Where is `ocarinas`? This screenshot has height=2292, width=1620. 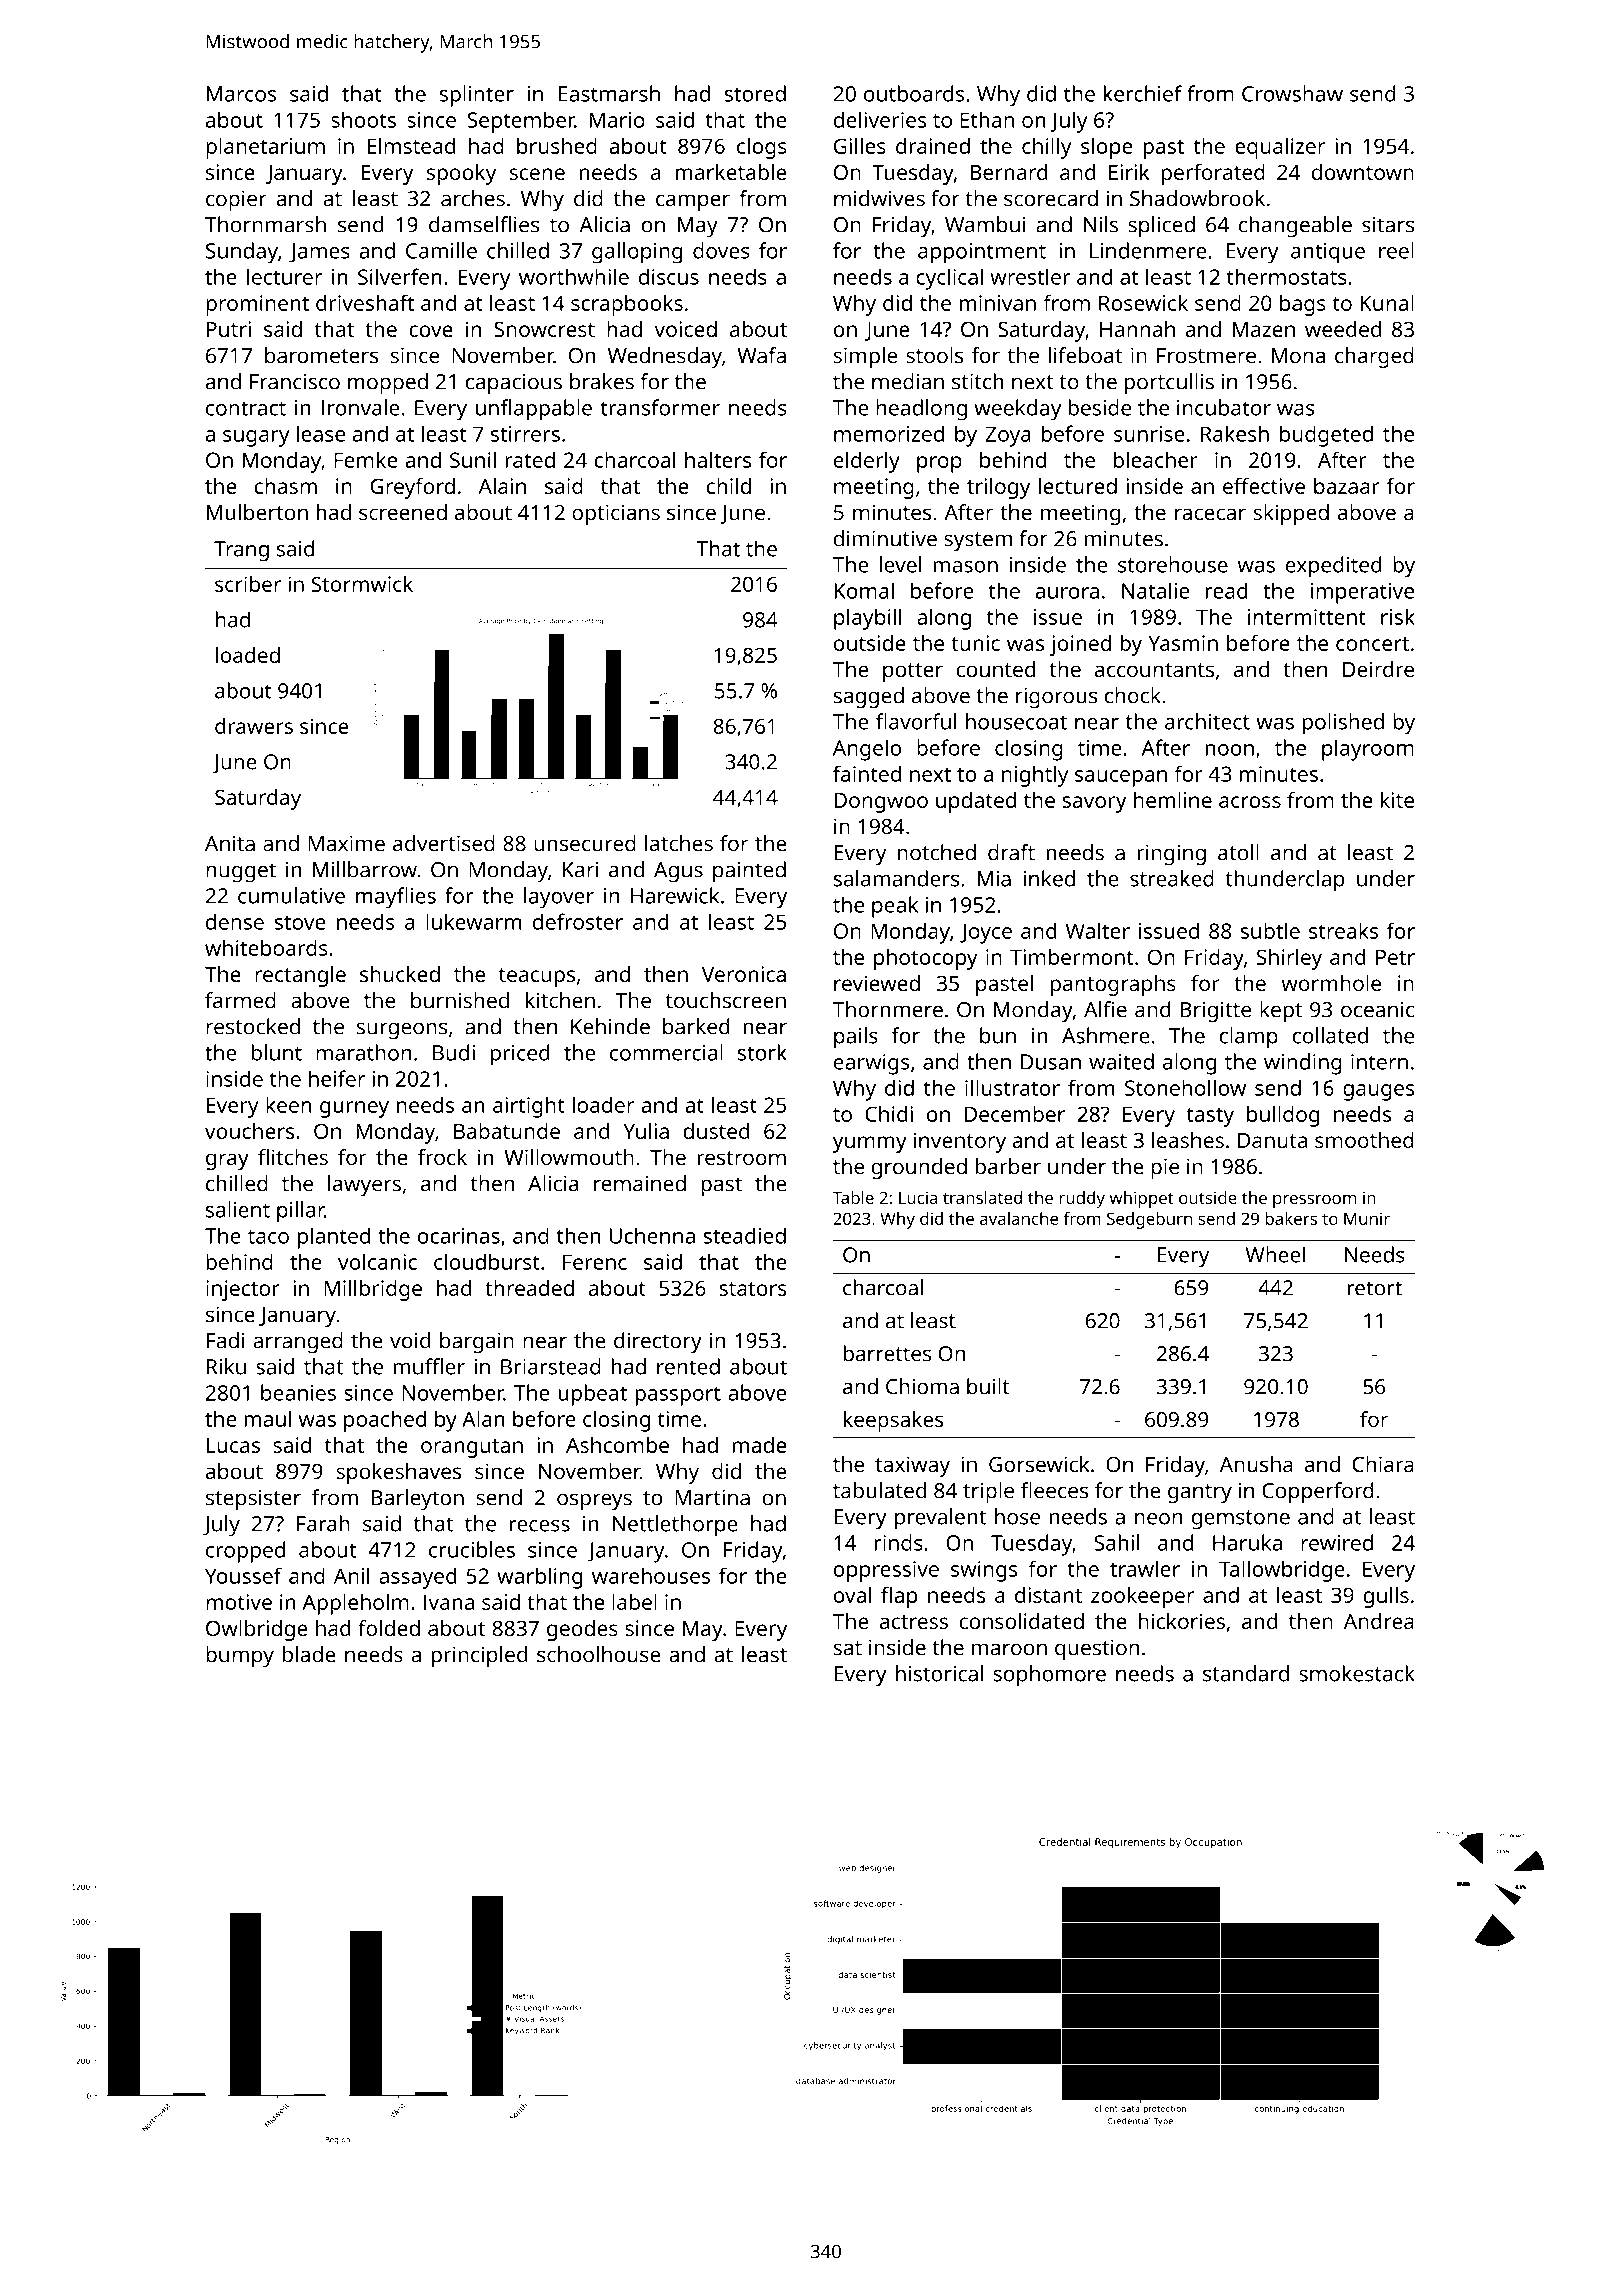
ocarinas is located at coordinates (459, 1236).
